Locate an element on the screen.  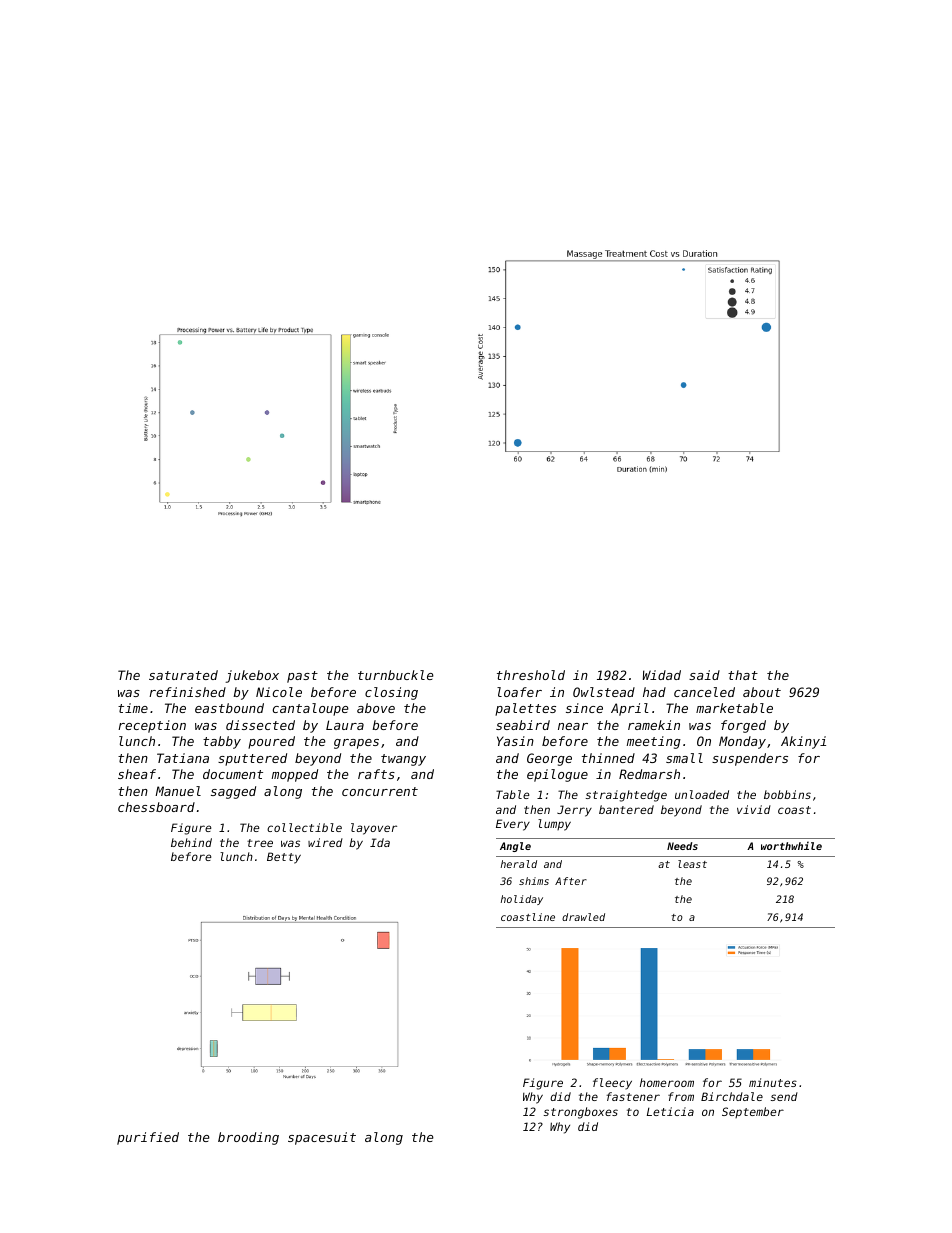
fleecy is located at coordinates (612, 1084).
